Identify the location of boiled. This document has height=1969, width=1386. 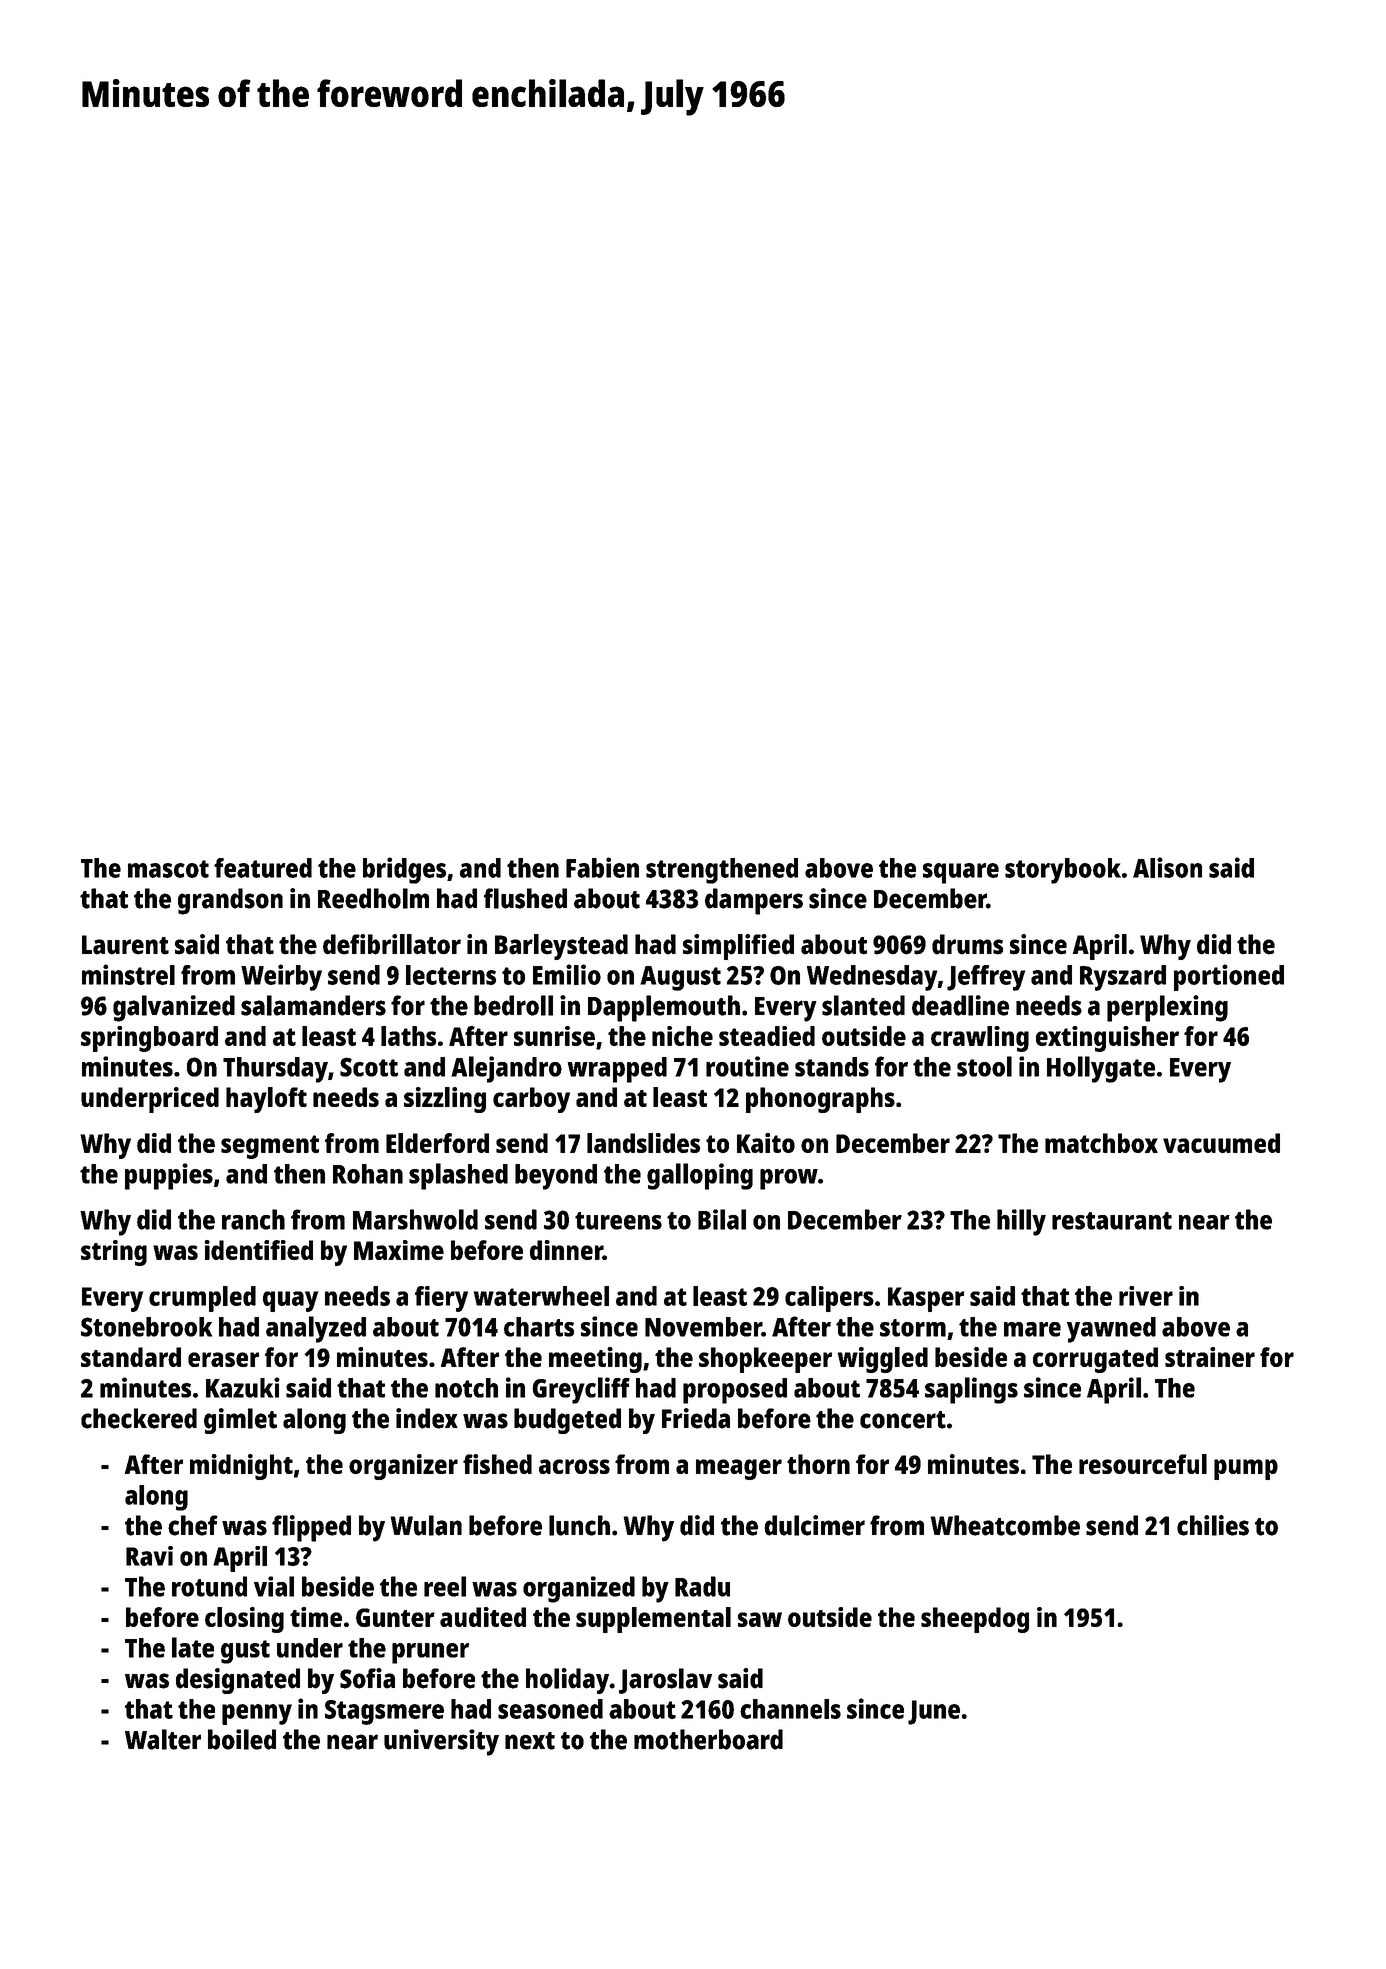
(242, 1739).
